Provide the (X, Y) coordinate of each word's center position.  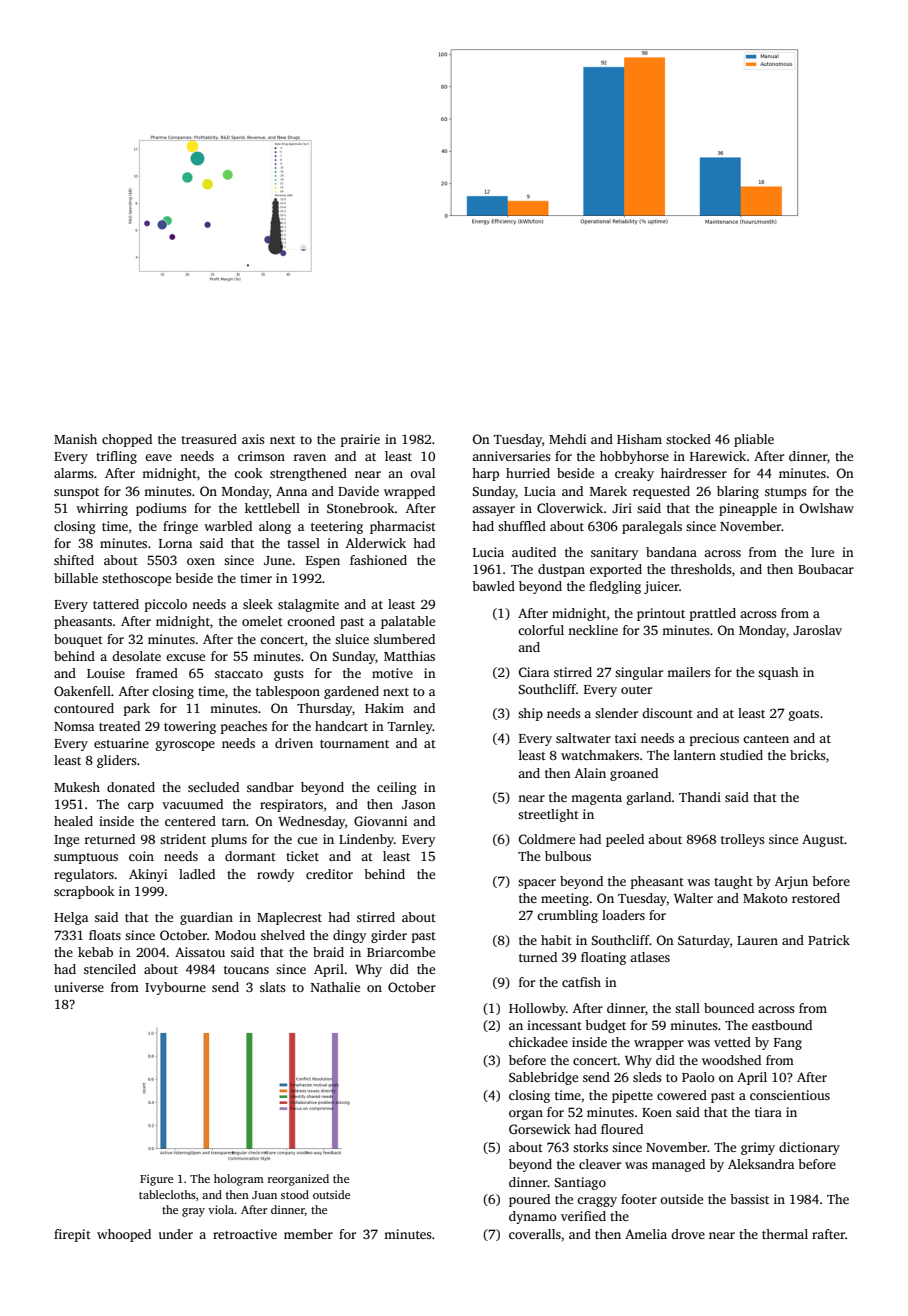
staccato (239, 674)
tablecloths (167, 1194)
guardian (206, 918)
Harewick (718, 456)
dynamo (533, 1217)
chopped (127, 440)
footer (639, 1199)
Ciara (534, 672)
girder (389, 936)
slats (273, 987)
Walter (693, 898)
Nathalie (335, 987)
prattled (713, 614)
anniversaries (511, 456)
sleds (647, 1077)
